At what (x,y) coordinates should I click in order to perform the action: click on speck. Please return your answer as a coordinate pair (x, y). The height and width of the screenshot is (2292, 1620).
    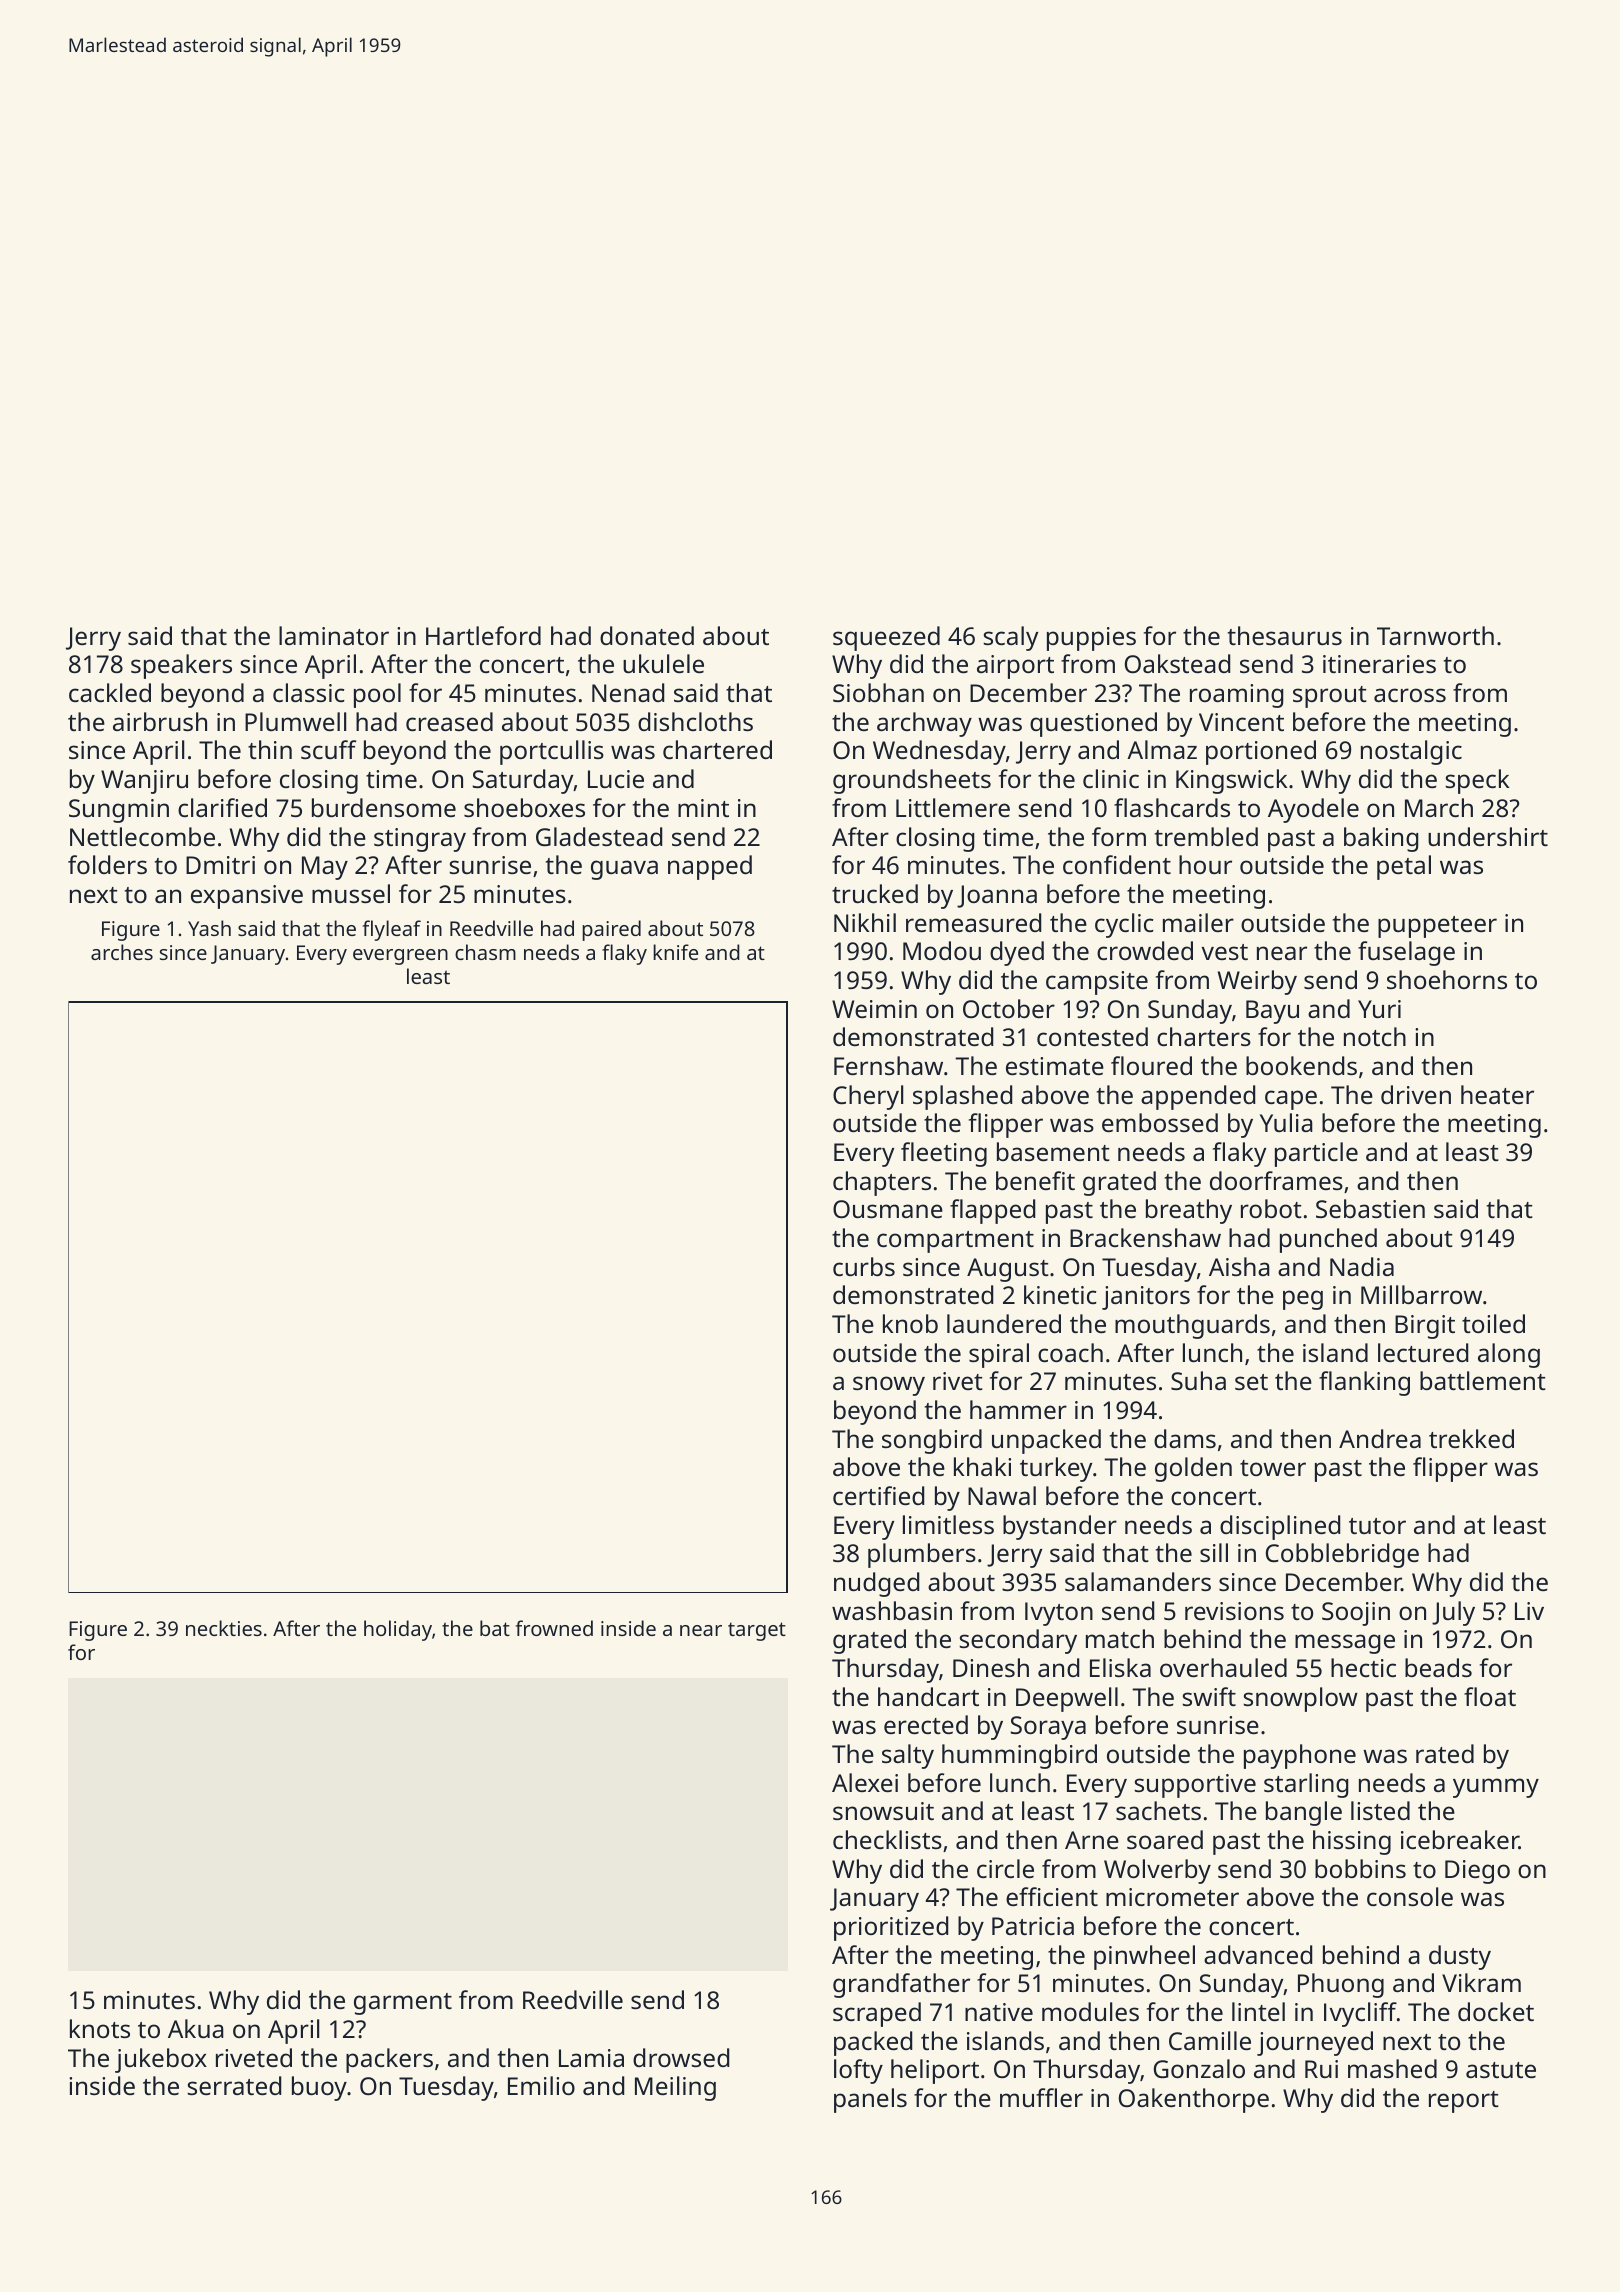
    Looking at the image, I should click on (1477, 781).
